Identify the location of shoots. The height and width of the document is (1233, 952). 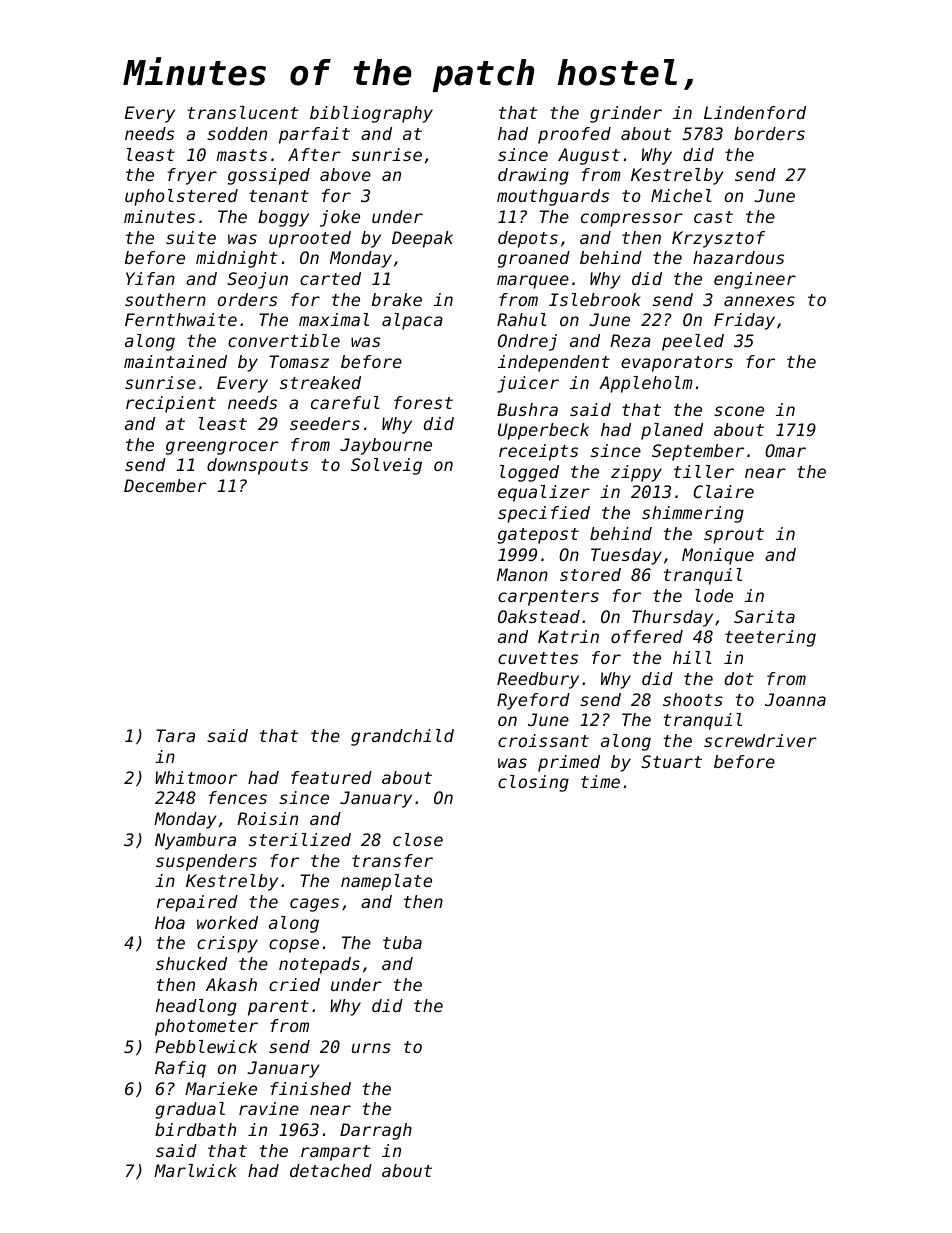
(693, 699).
